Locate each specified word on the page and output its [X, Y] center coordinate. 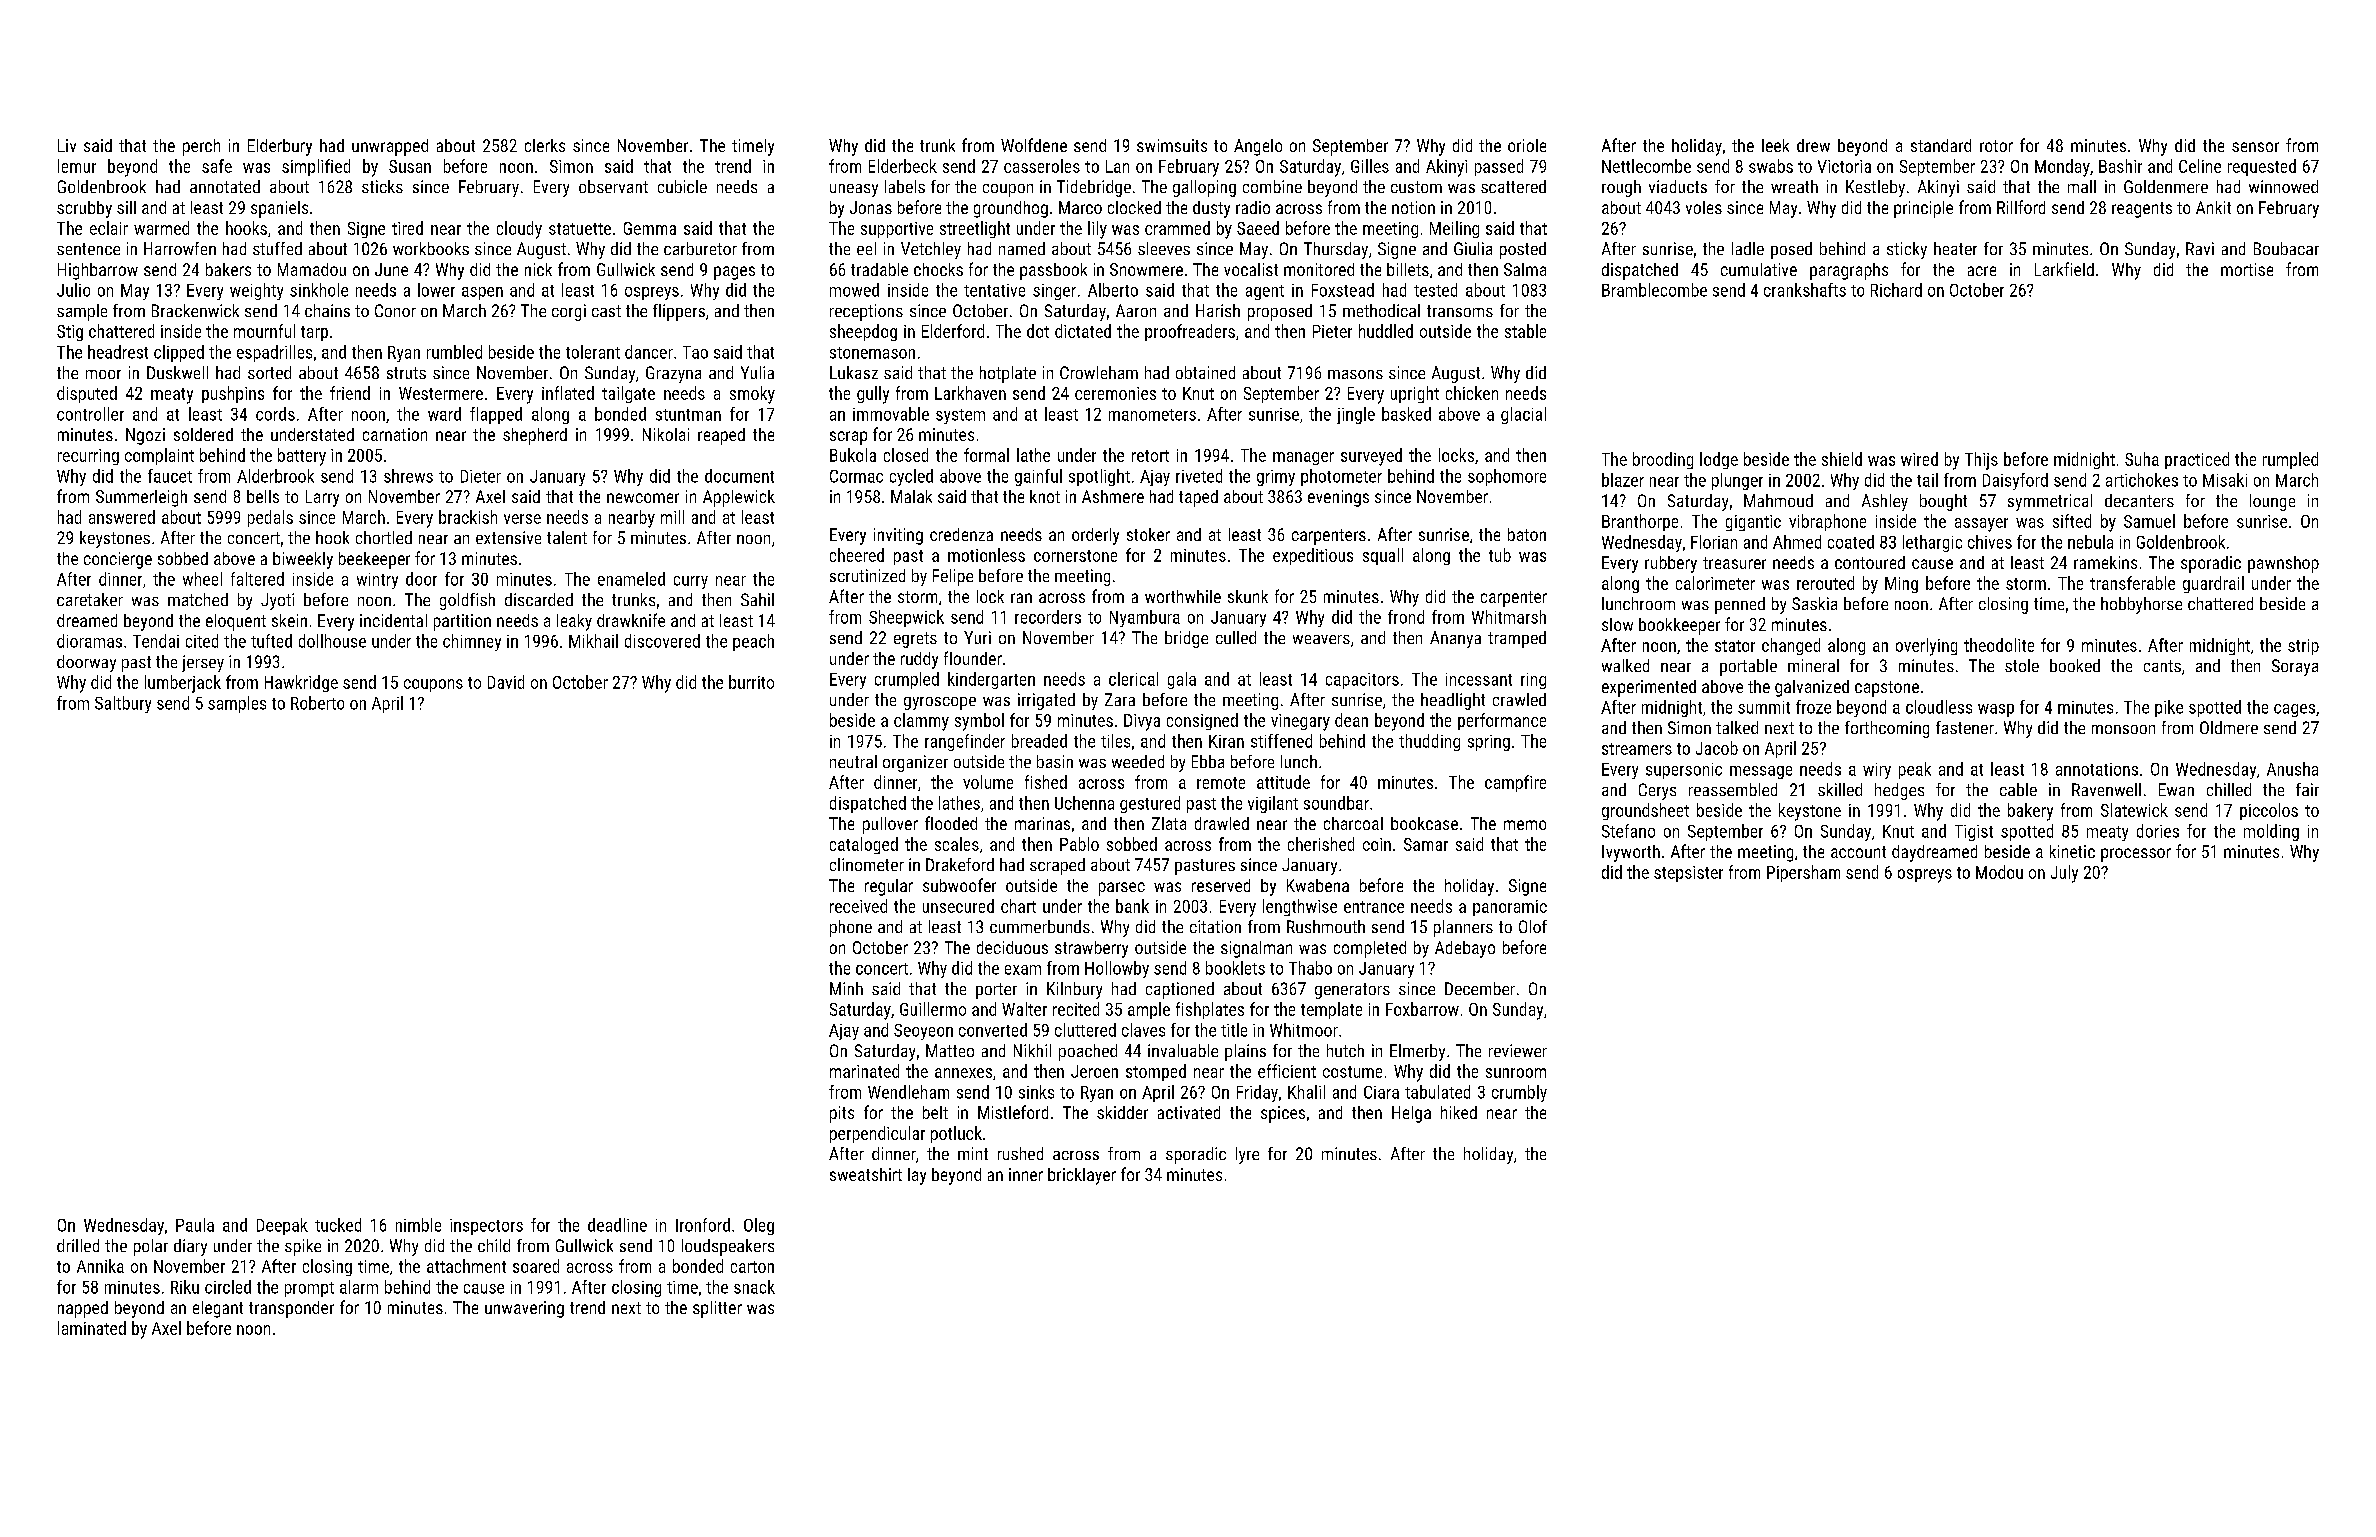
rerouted [1825, 583]
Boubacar [2286, 248]
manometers [1152, 415]
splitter [717, 1309]
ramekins [2105, 562]
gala [1182, 680]
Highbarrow [98, 271]
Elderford [953, 331]
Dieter [481, 476]
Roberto [317, 703]
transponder [291, 1309]
